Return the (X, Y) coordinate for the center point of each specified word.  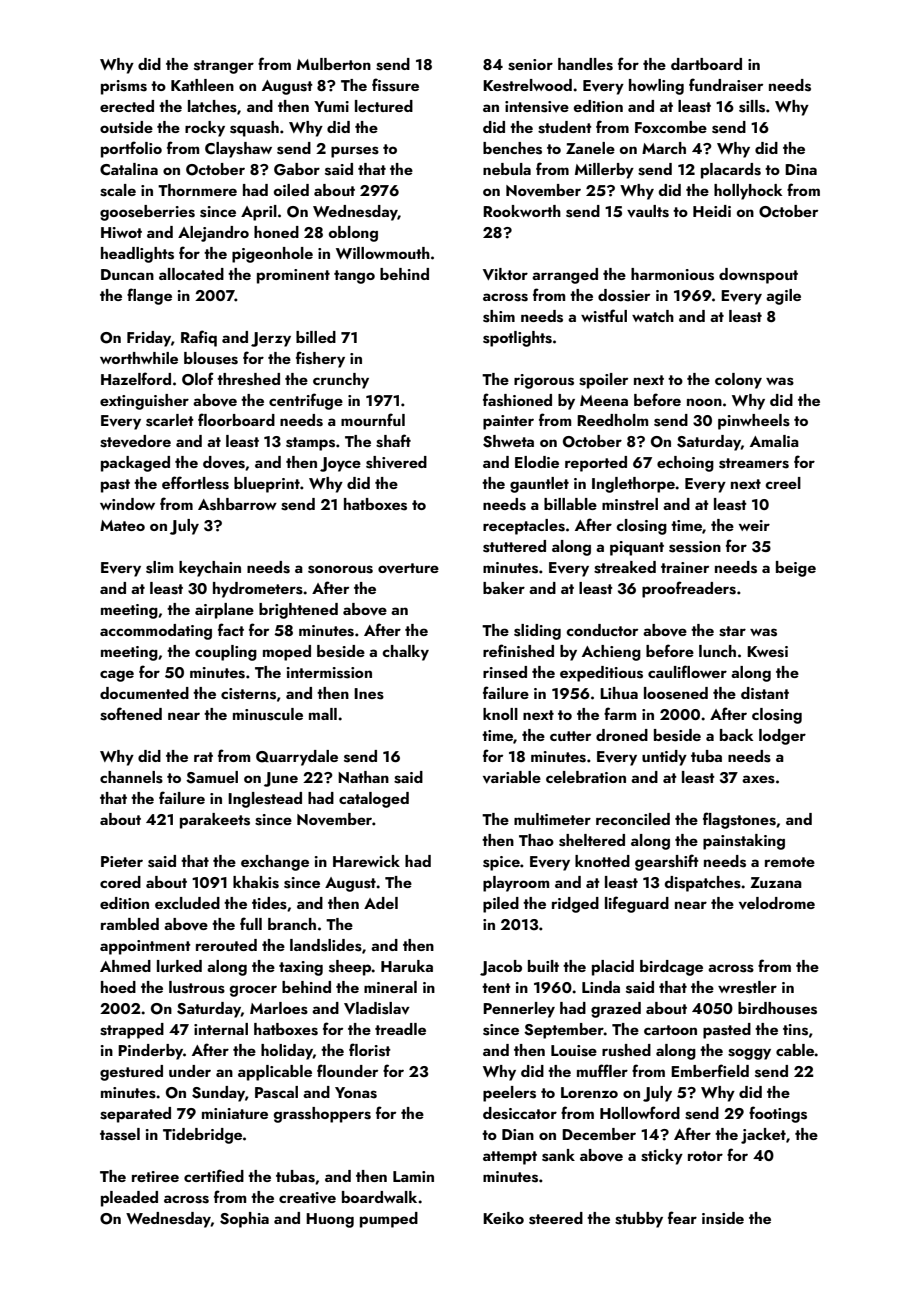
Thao (536, 840)
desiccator (520, 1113)
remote (790, 862)
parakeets (215, 821)
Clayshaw (238, 150)
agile (783, 297)
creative (307, 1198)
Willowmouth (383, 253)
